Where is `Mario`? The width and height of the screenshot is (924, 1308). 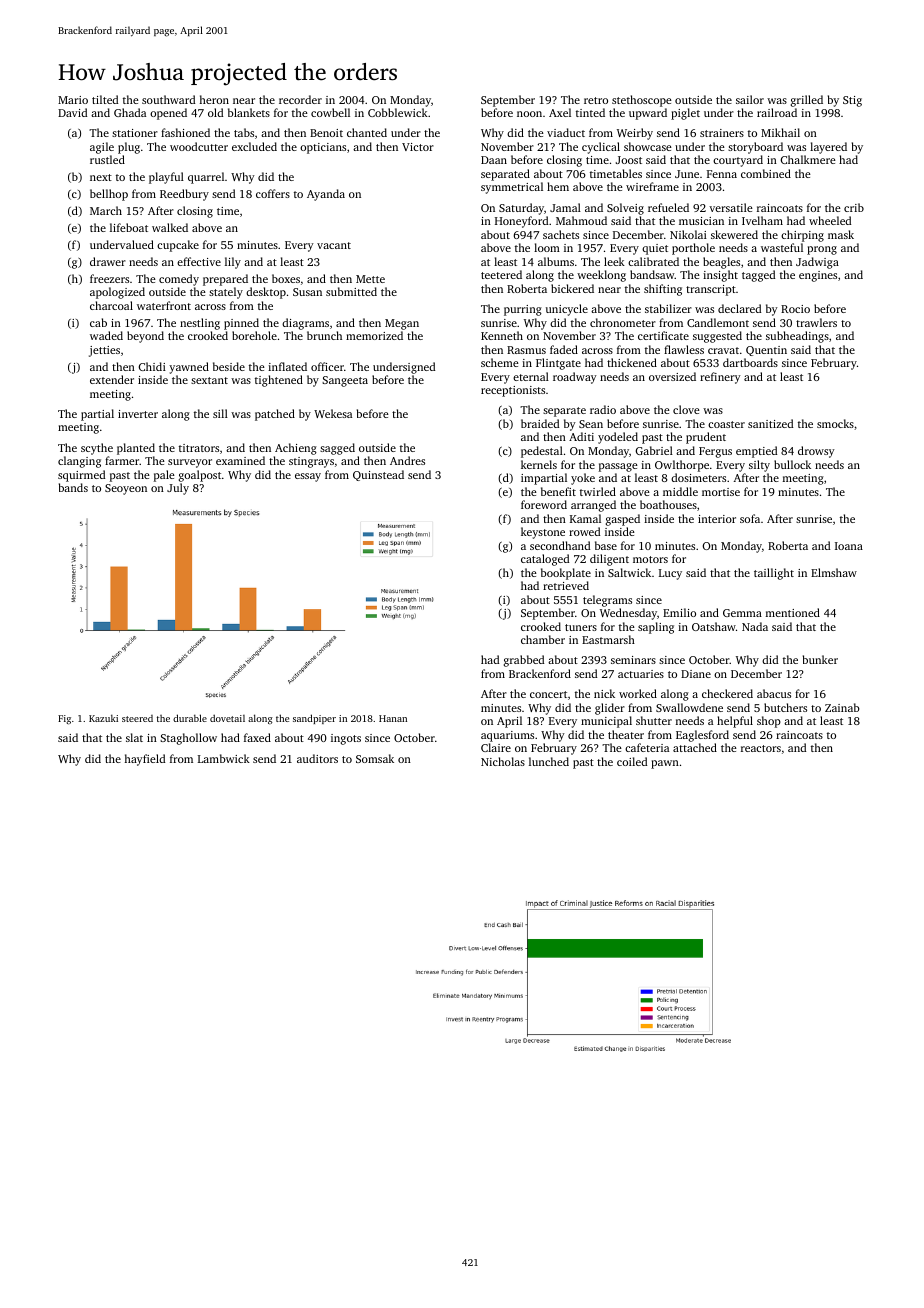 Mario is located at coordinates (73, 100).
